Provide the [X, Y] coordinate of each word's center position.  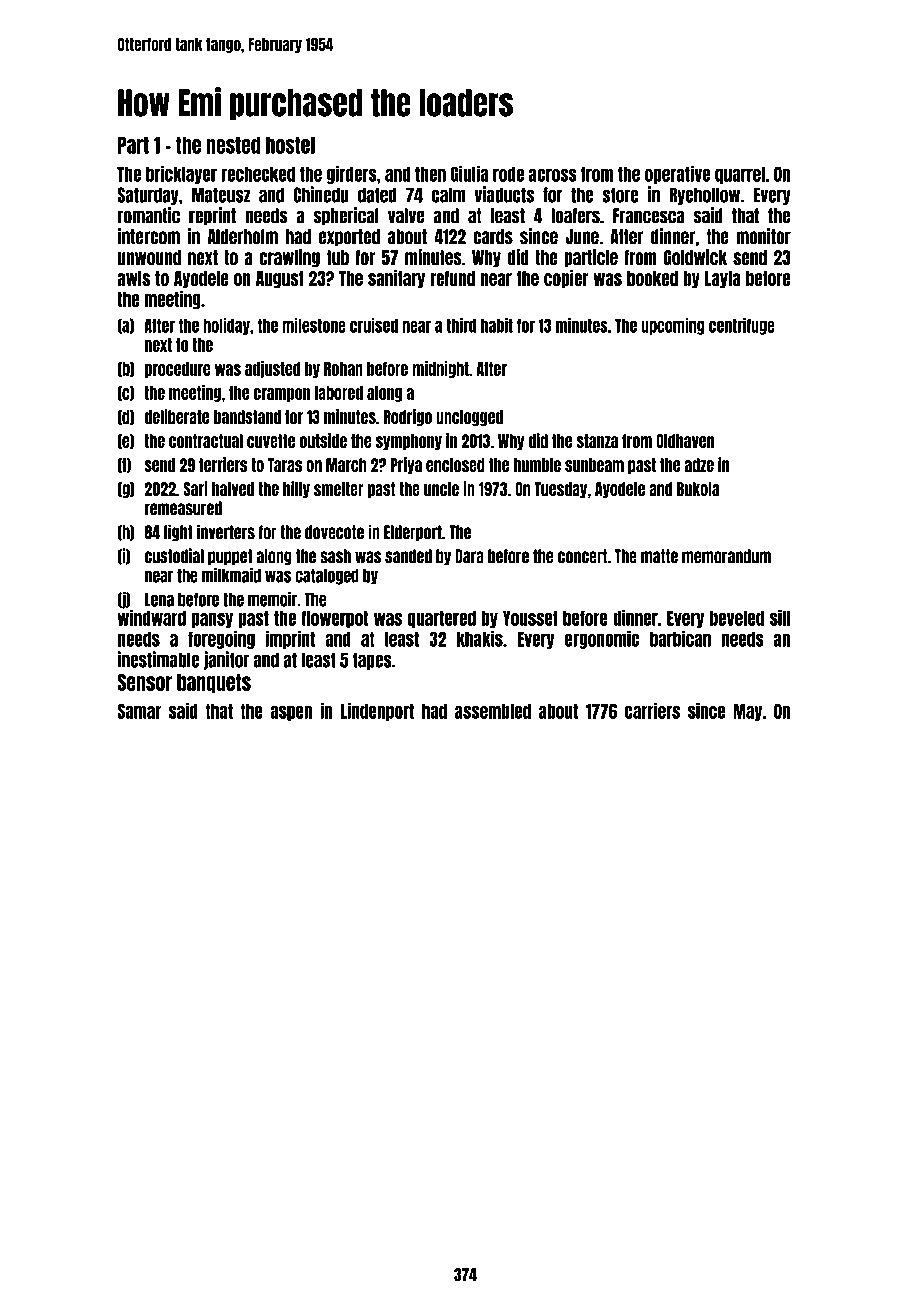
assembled [493, 711]
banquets [214, 684]
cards [493, 237]
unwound [149, 257]
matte [659, 556]
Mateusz [221, 195]
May [747, 712]
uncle [441, 489]
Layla [722, 279]
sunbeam [594, 465]
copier [566, 279]
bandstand [247, 417]
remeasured [183, 508]
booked [652, 278]
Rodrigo [408, 417]
